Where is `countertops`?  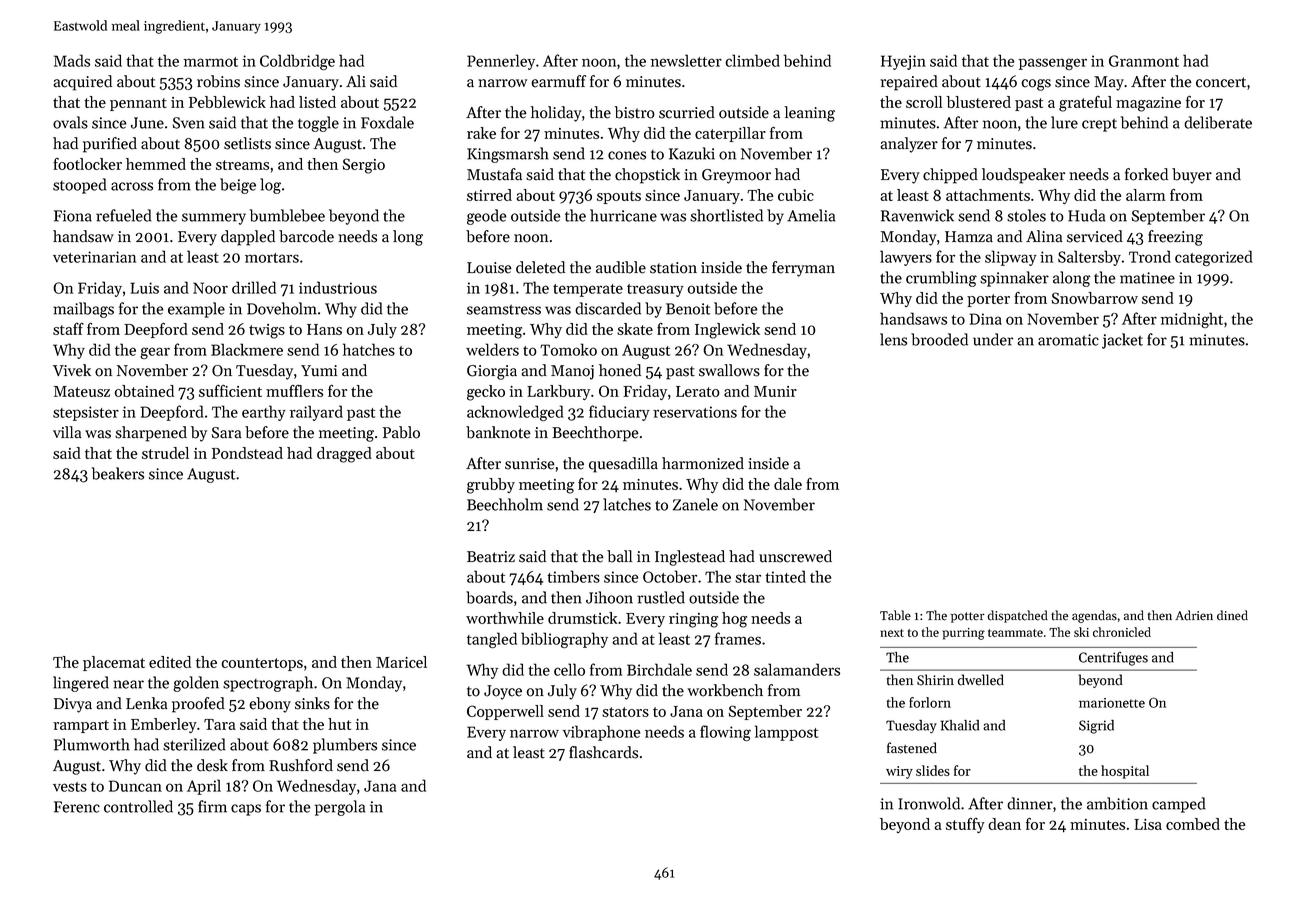
countertops is located at coordinates (262, 664).
